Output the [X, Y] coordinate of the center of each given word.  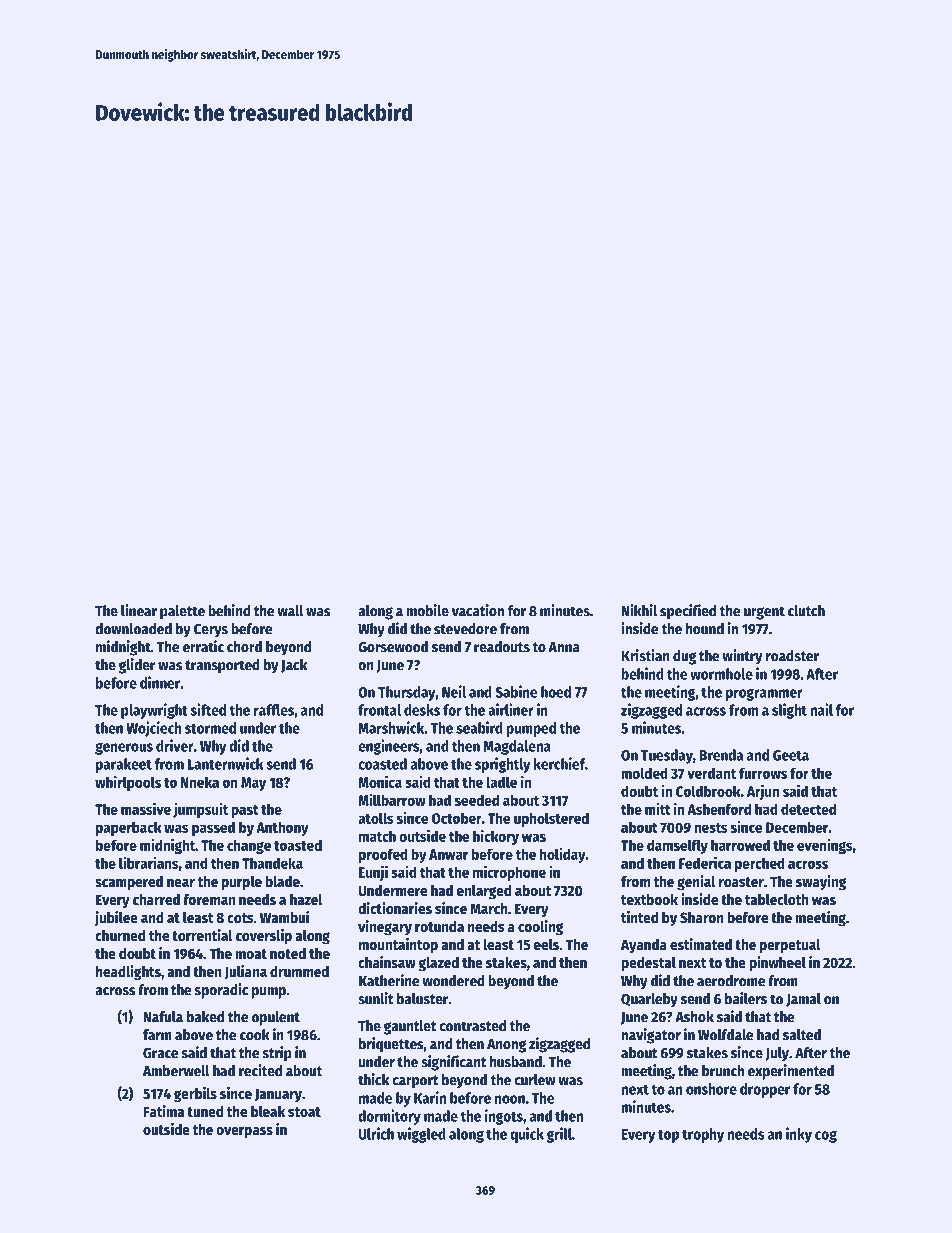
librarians [149, 862]
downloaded [133, 629]
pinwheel [777, 963]
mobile [427, 610]
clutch [806, 611]
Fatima [163, 1111]
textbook [649, 899]
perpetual [790, 946]
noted [288, 953]
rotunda [439, 926]
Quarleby [649, 1000]
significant [454, 1063]
